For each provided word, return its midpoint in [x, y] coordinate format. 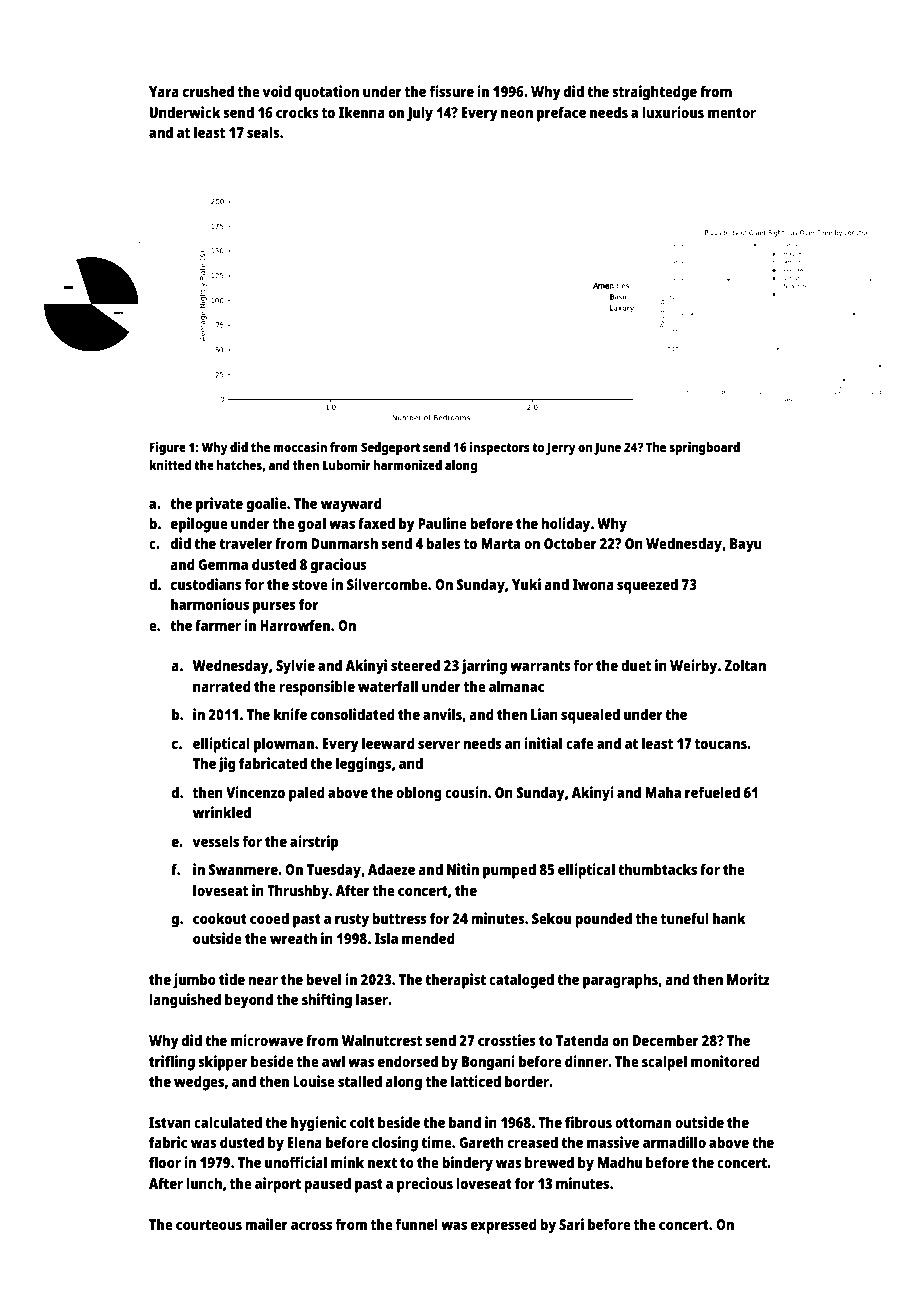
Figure [168, 448]
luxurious [673, 112]
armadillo [674, 1142]
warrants [540, 666]
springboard [704, 448]
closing [395, 1144]
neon [517, 114]
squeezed [647, 586]
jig [227, 765]
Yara [164, 91]
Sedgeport [390, 448]
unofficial [296, 1162]
